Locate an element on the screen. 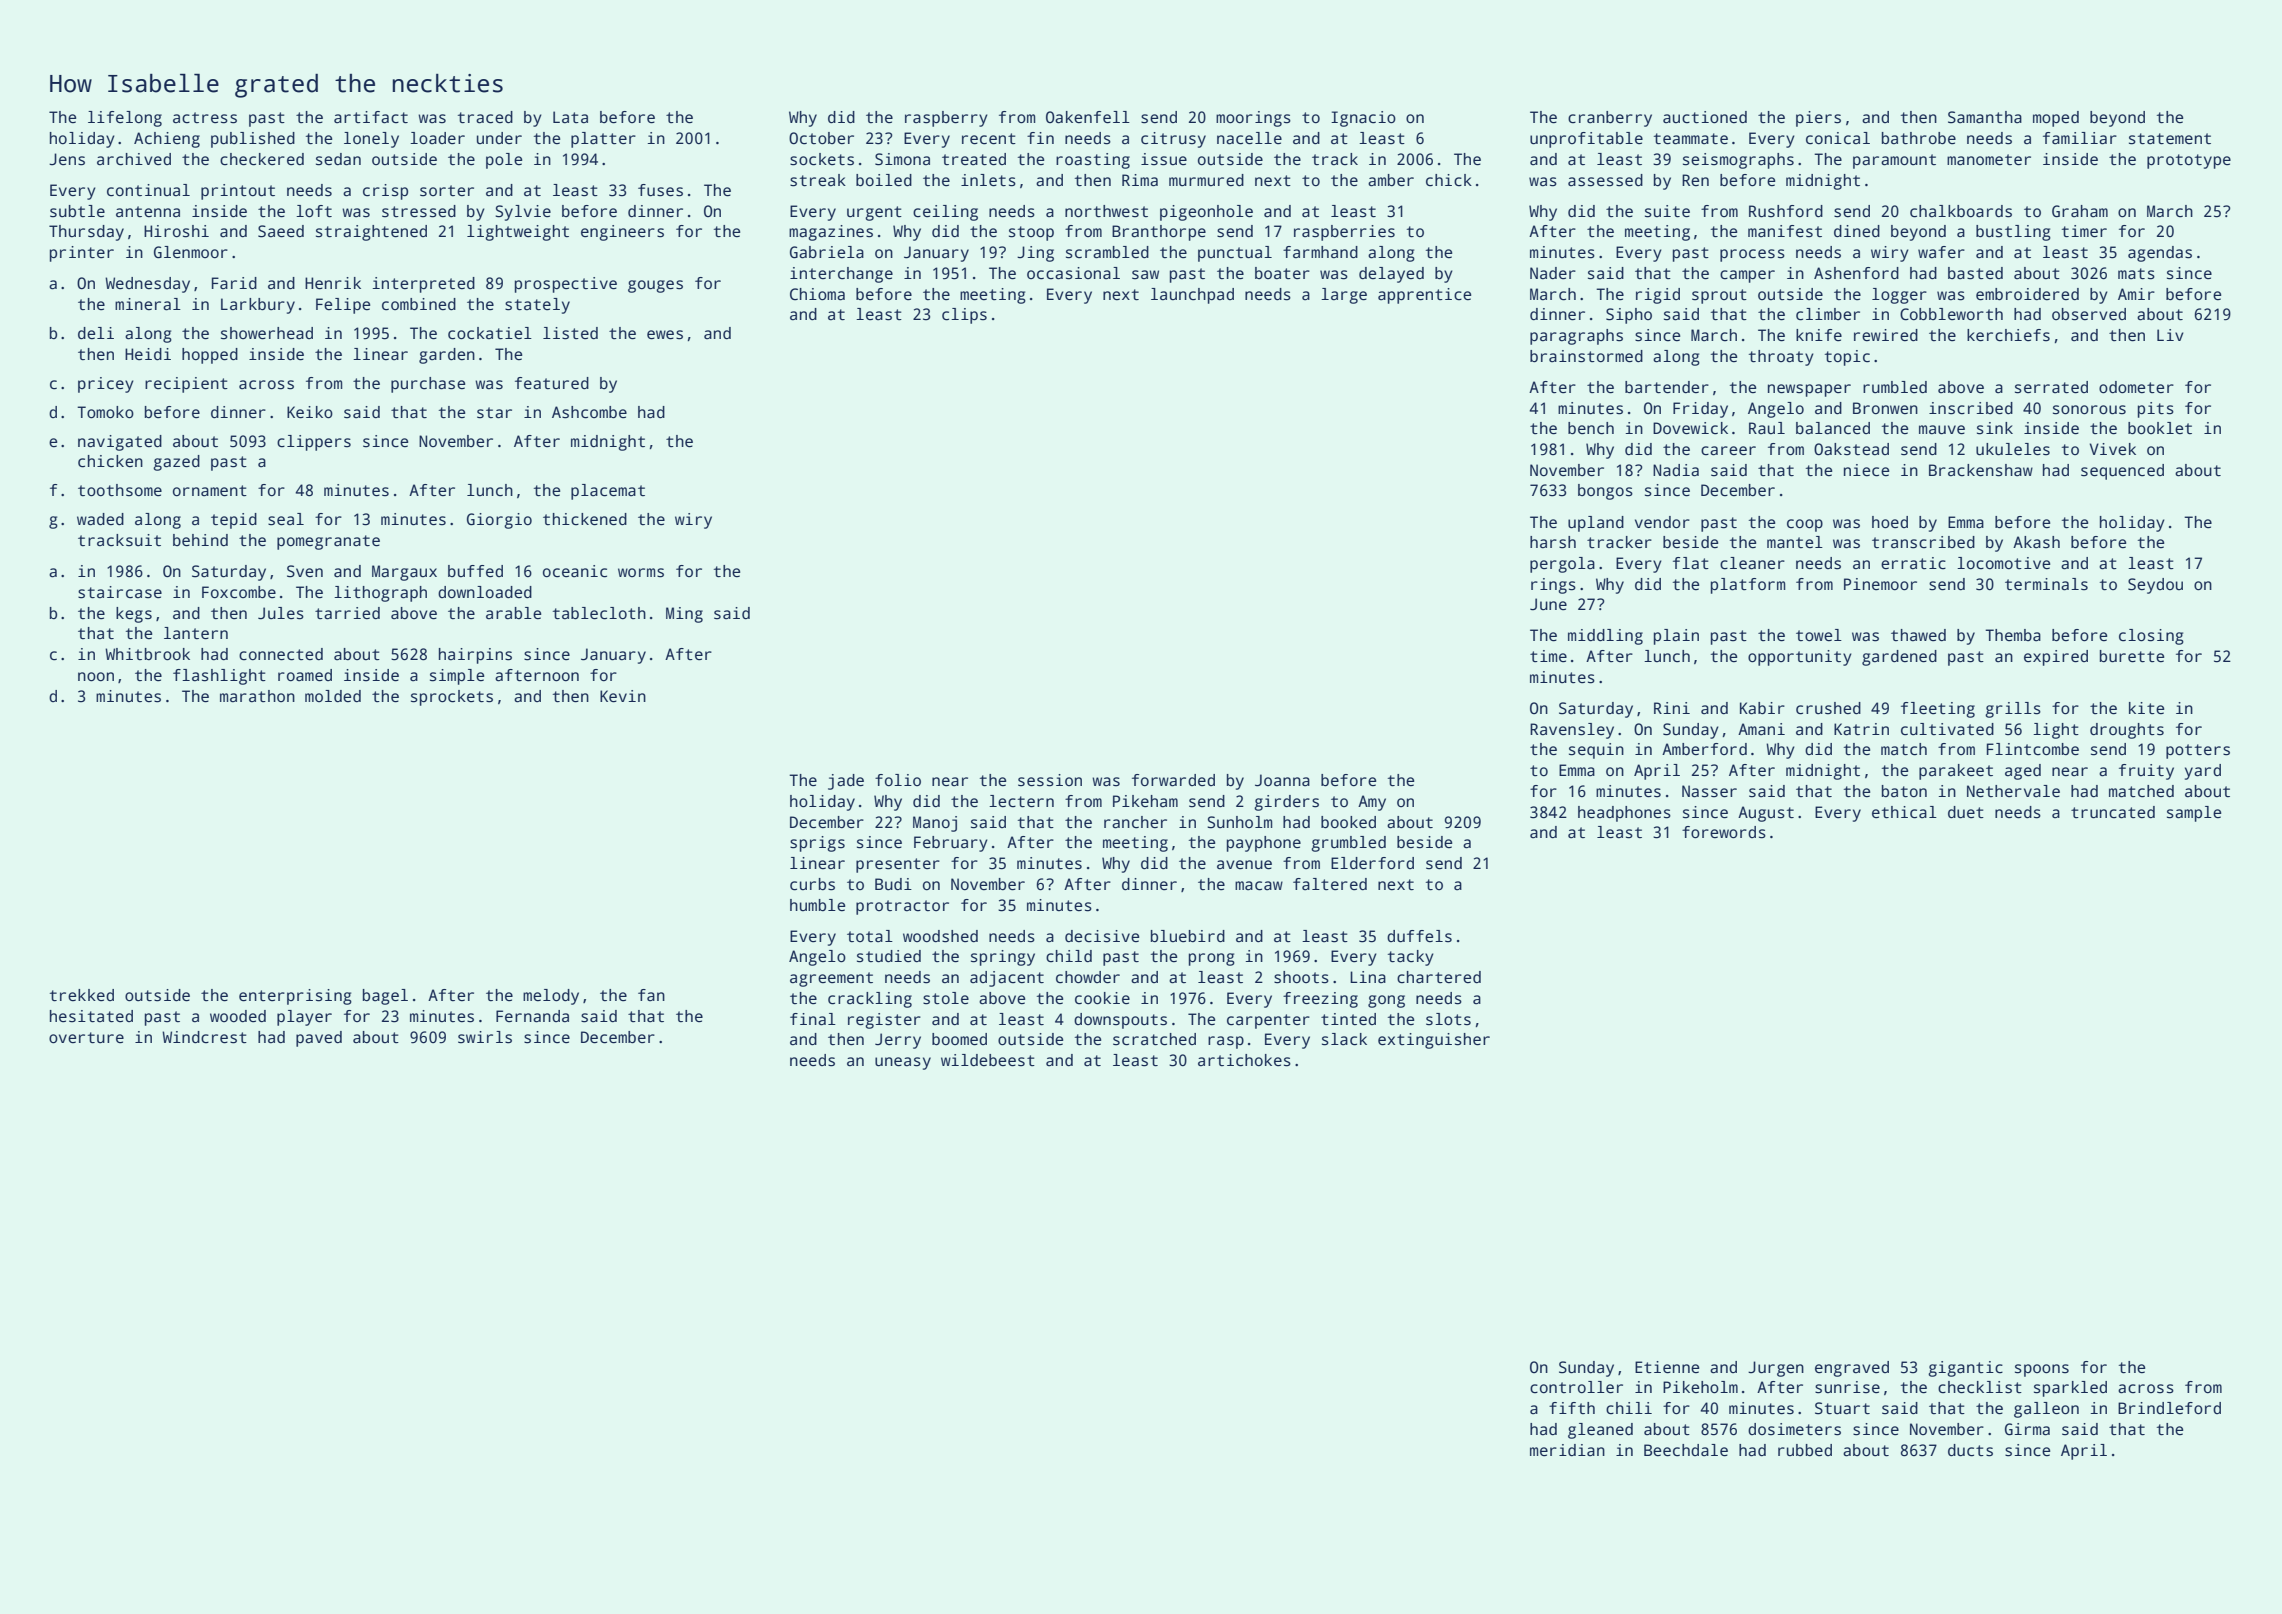 Image resolution: width=2282 pixels, height=1614 pixels. session is located at coordinates (1050, 780).
